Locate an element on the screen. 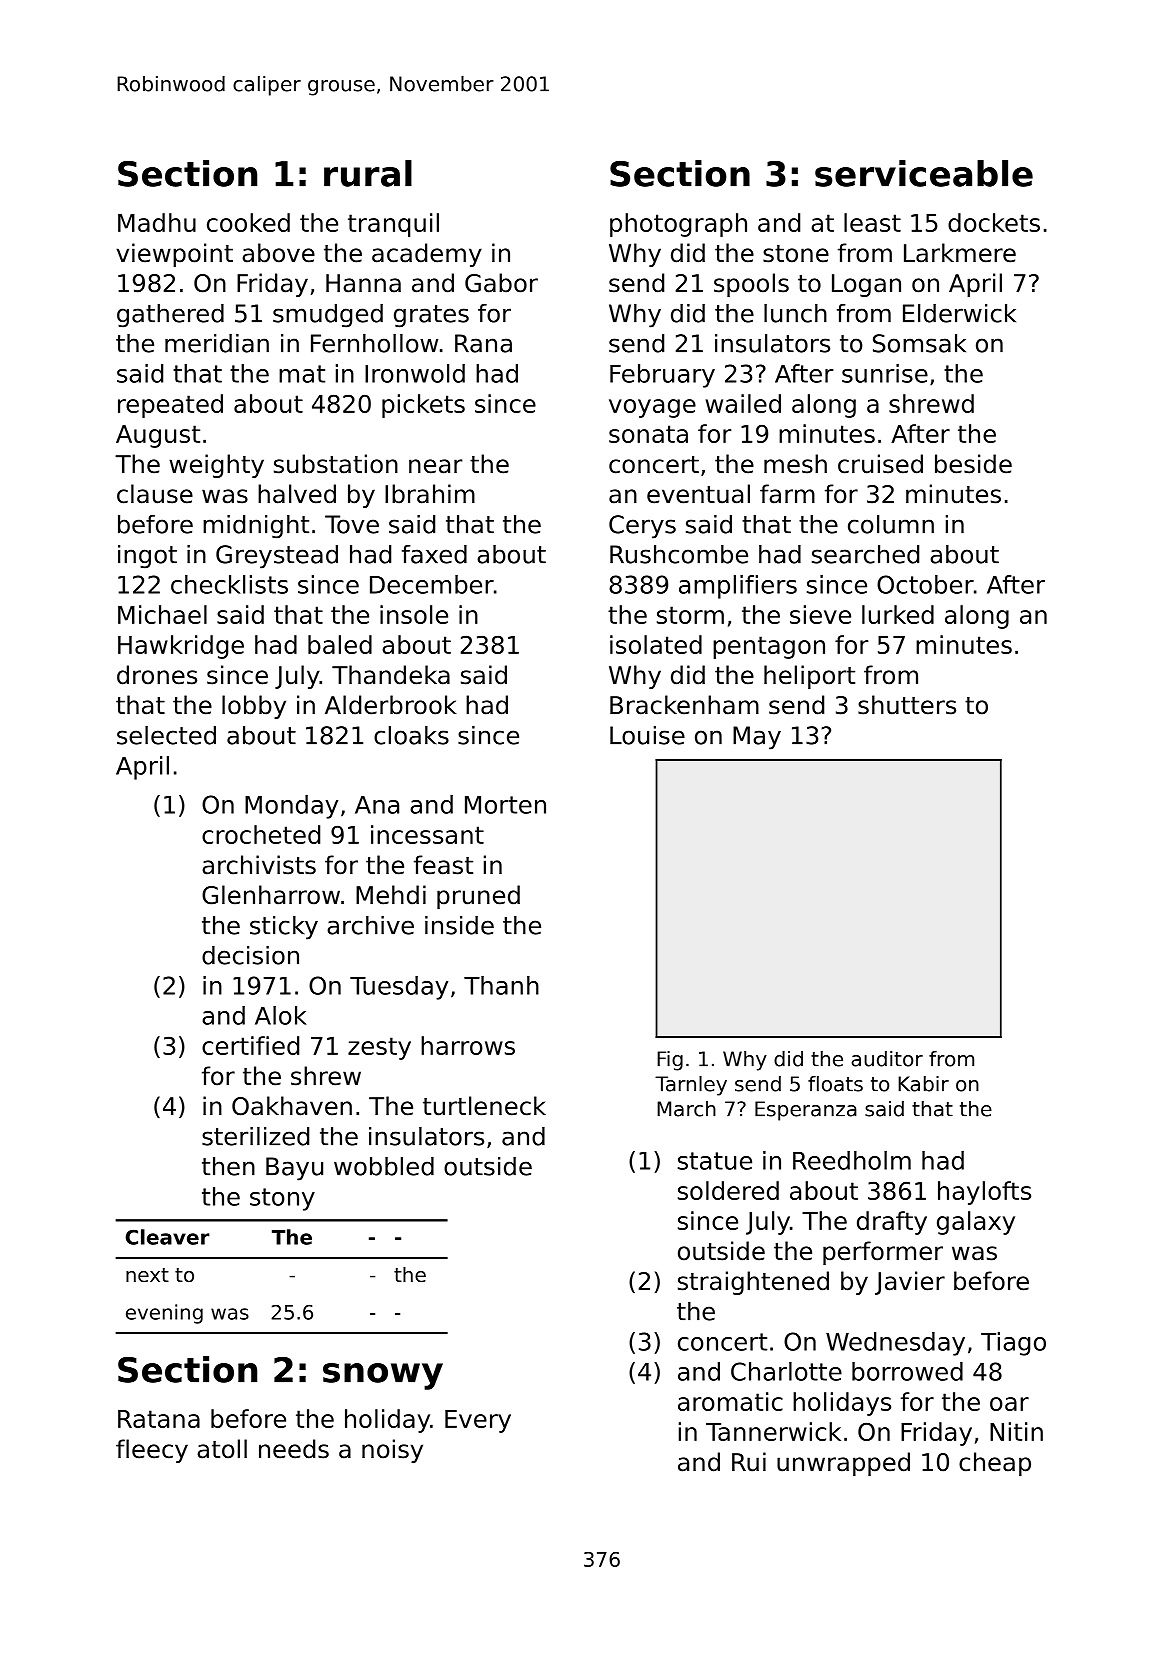 The height and width of the screenshot is (1654, 1165). auditor is located at coordinates (887, 1059).
